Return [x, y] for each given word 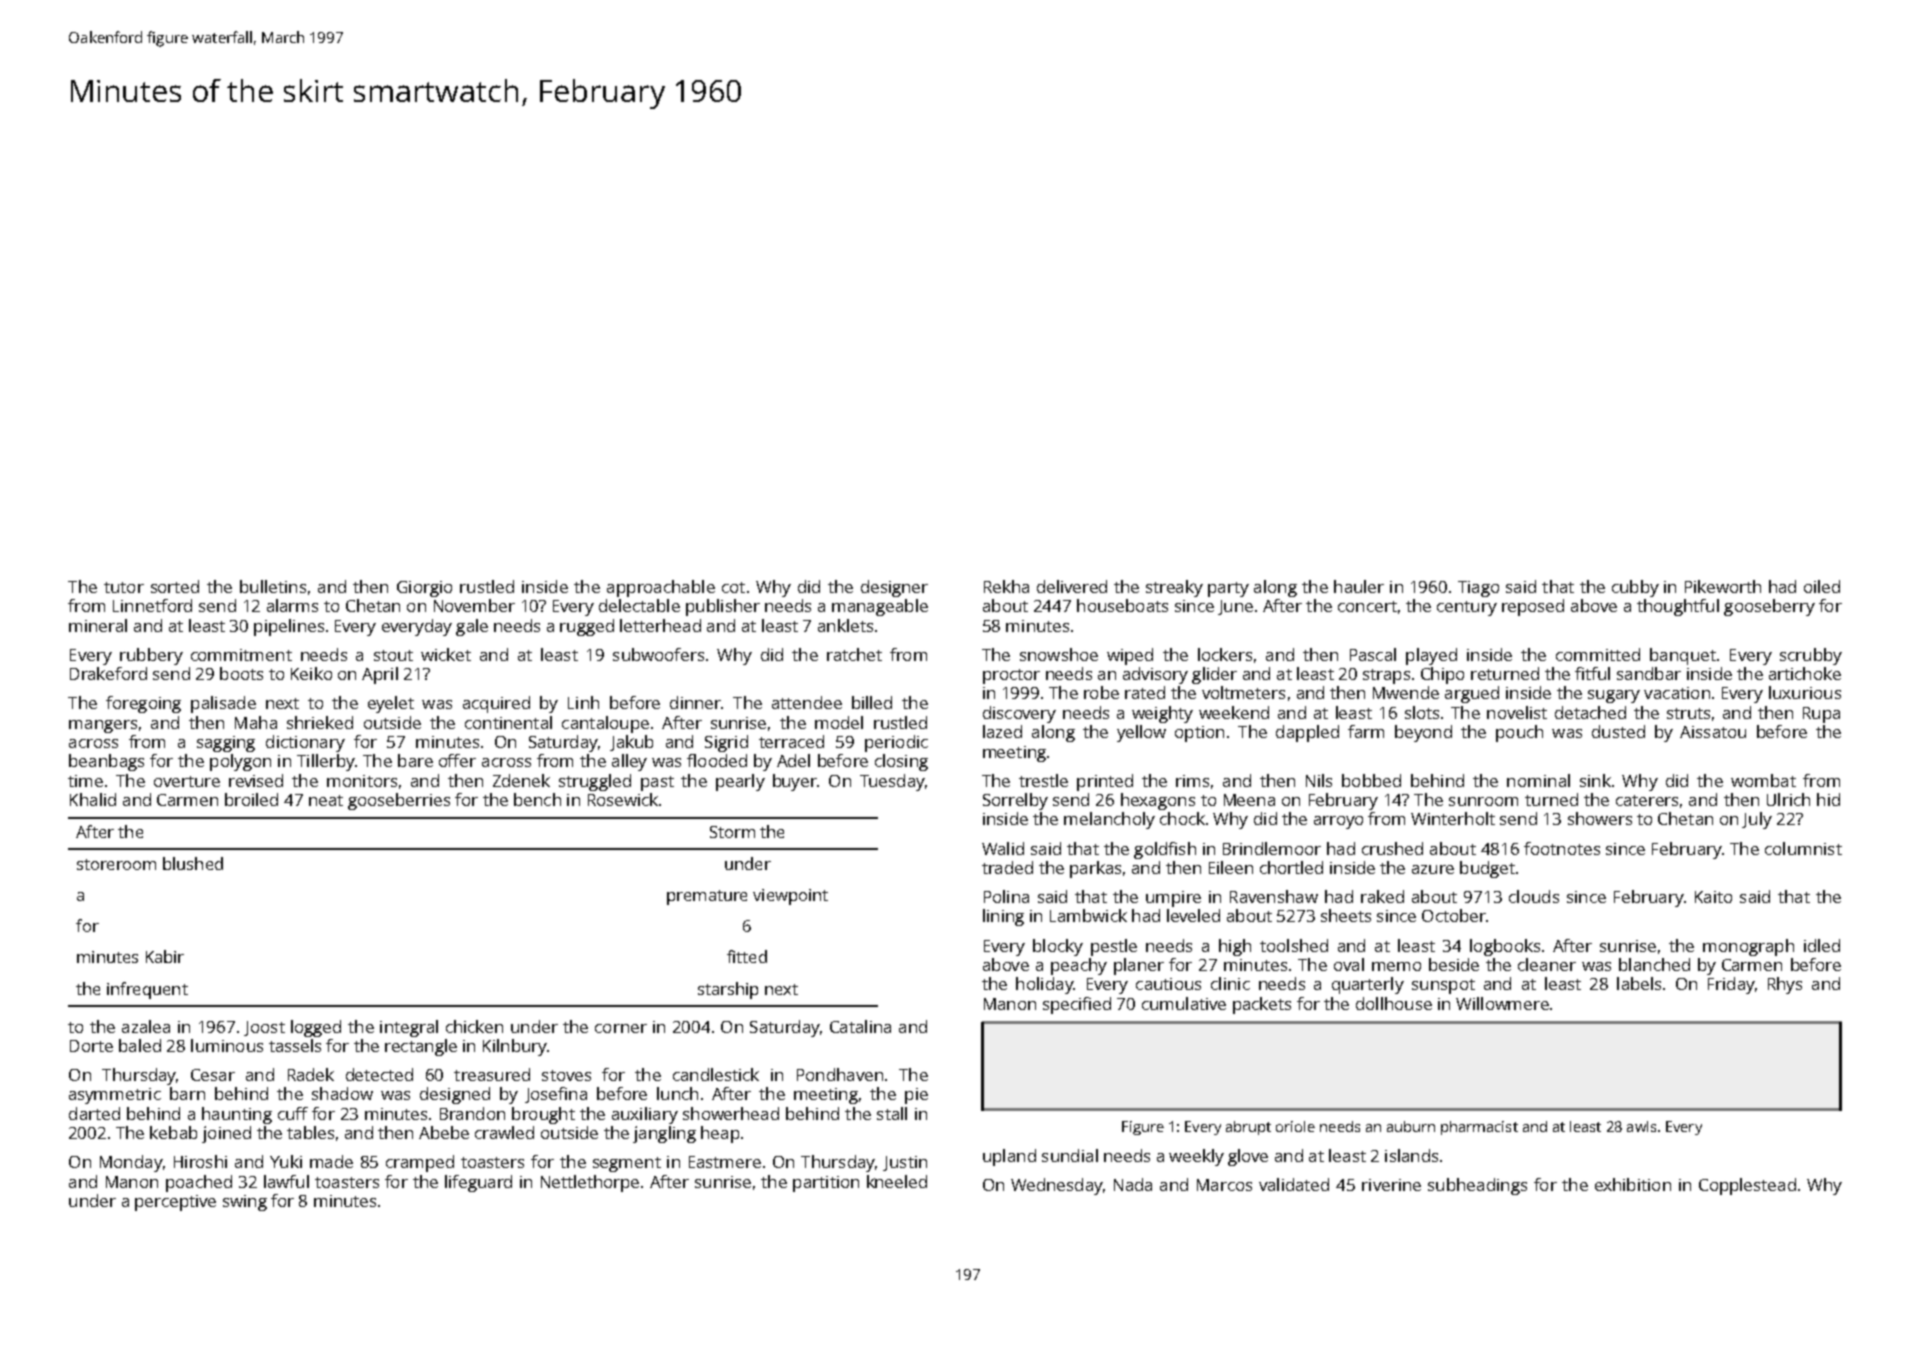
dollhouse [1394, 1003]
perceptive [175, 1203]
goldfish [1165, 850]
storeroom [116, 864]
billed [872, 702]
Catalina [860, 1026]
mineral [98, 625]
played [1431, 656]
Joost [264, 1028]
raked [1382, 896]
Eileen [1231, 867]
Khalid [93, 799]
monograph [1748, 947]
